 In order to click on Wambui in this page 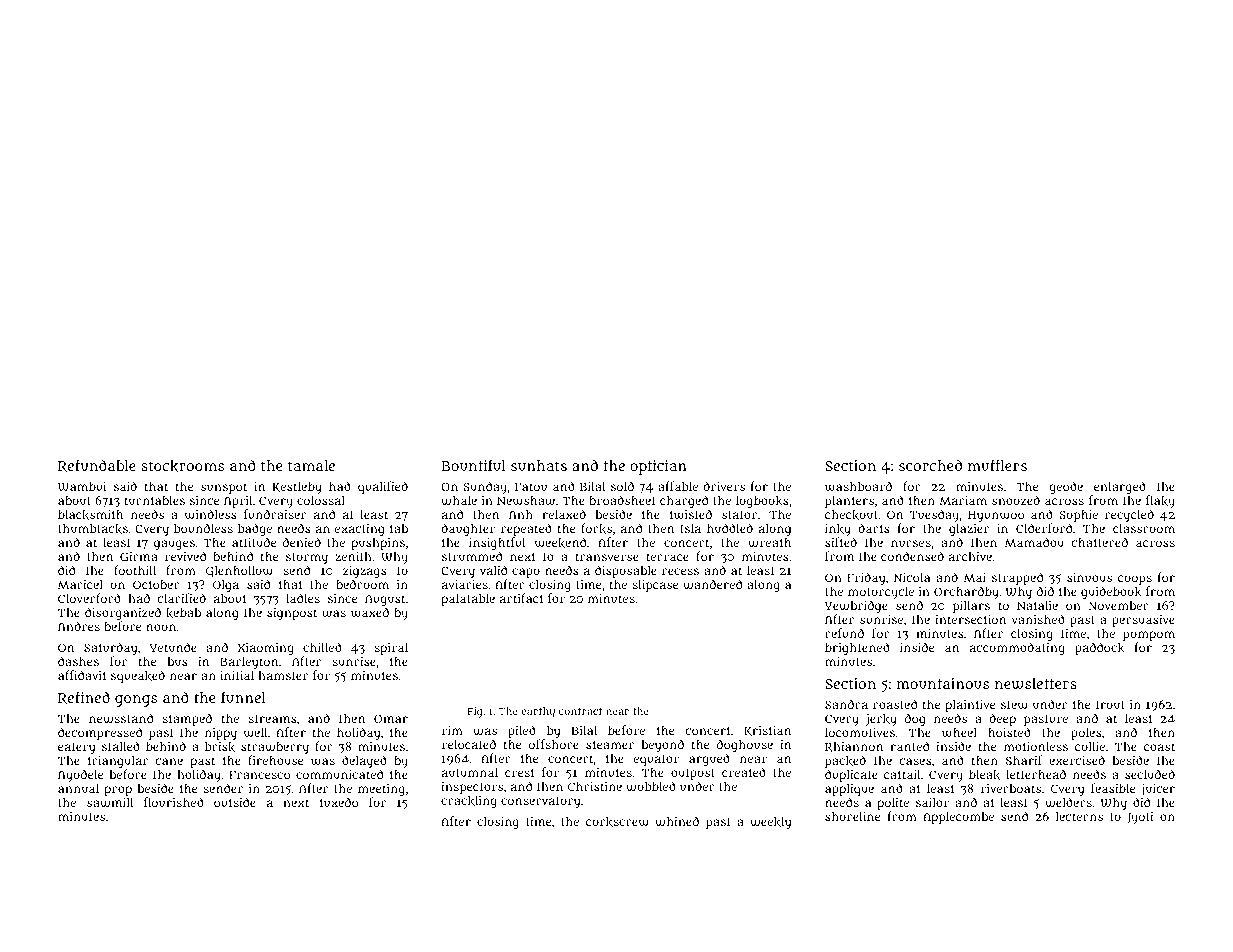, I will do `click(82, 486)`.
